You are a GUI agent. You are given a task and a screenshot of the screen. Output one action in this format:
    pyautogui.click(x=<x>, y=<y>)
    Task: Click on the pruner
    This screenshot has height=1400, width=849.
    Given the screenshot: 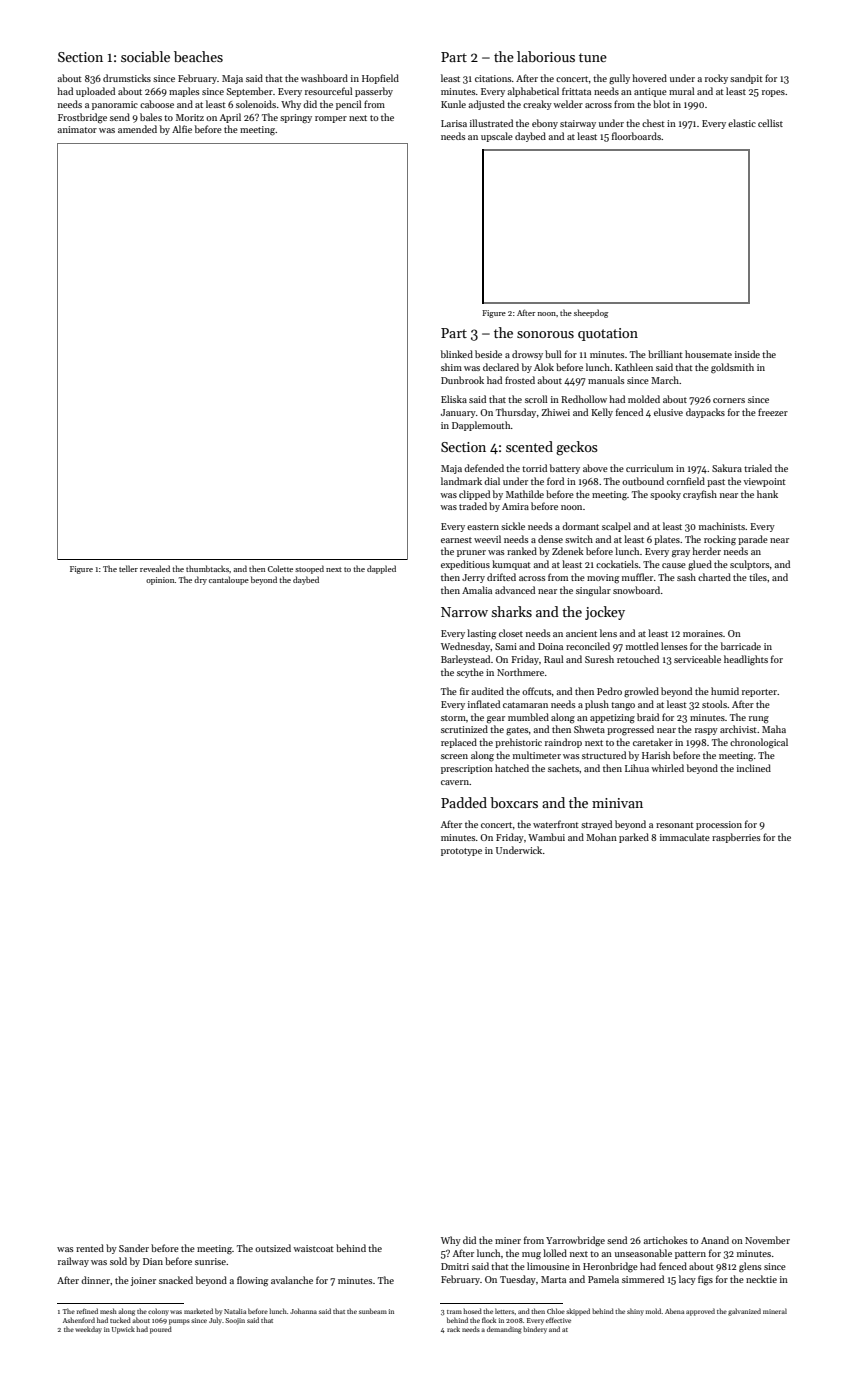 What is the action you would take?
    pyautogui.click(x=471, y=553)
